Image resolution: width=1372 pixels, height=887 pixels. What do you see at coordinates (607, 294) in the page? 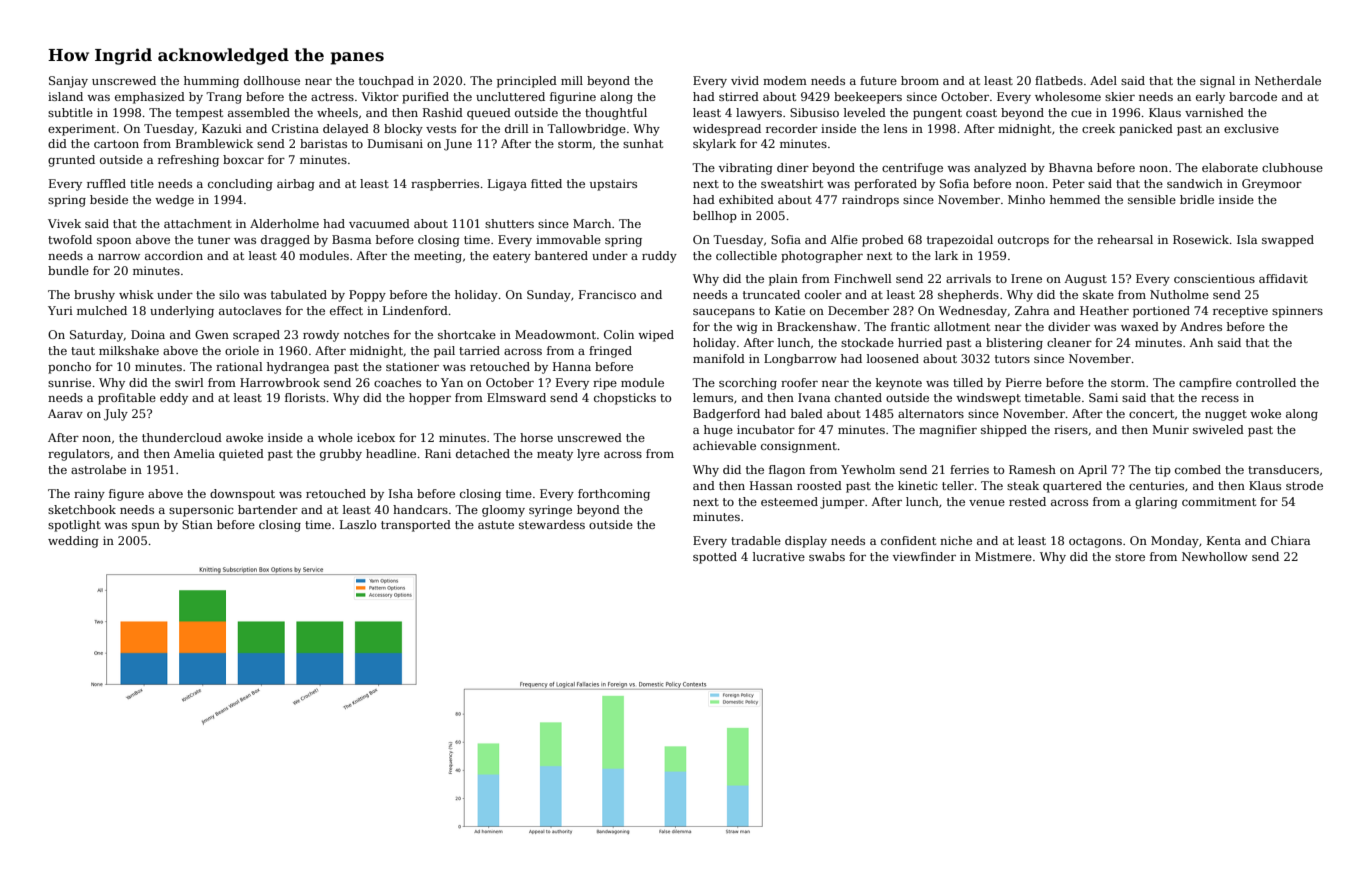
I see `Francisco` at bounding box center [607, 294].
